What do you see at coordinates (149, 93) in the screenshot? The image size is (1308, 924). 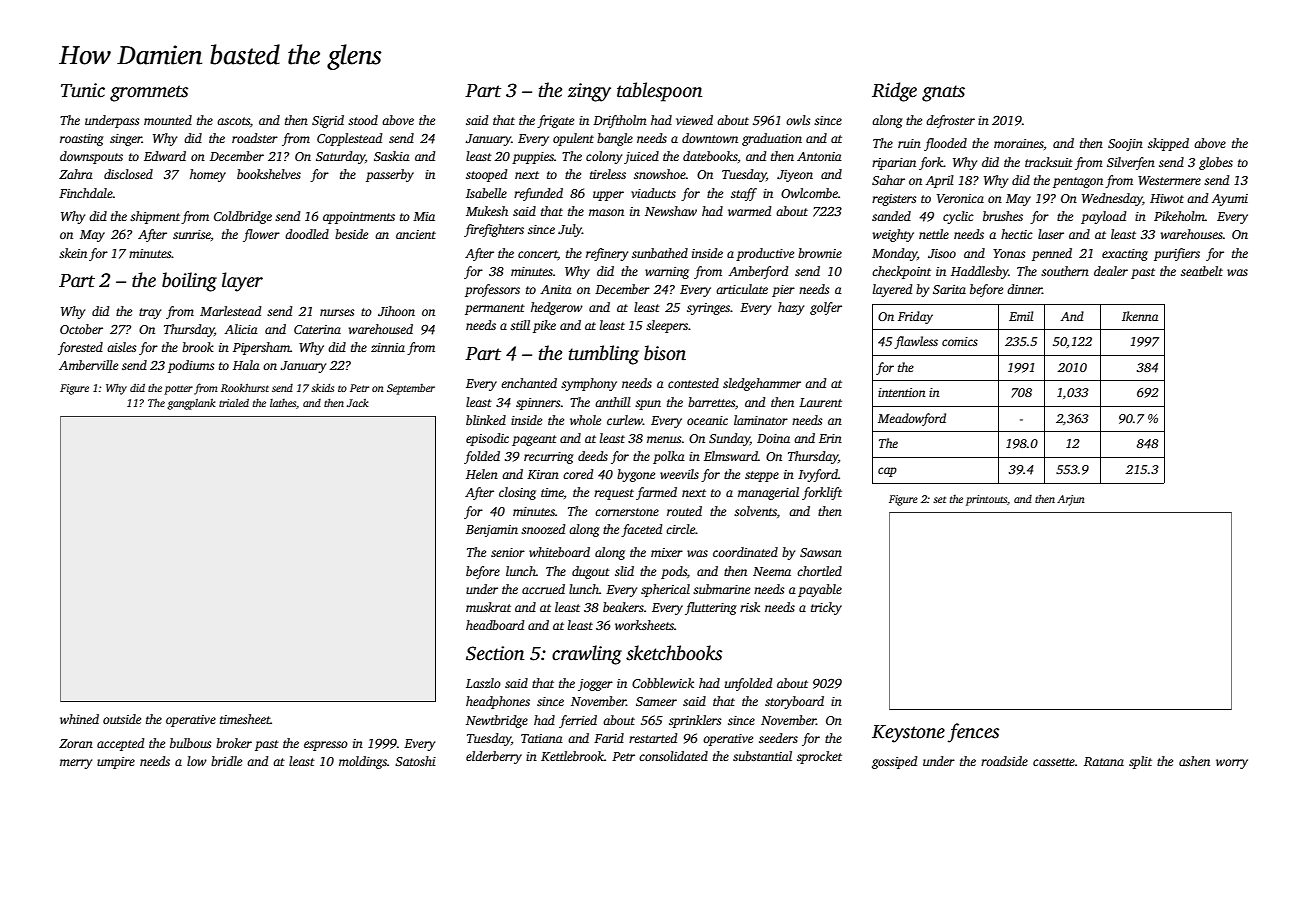 I see `grommets` at bounding box center [149, 93].
